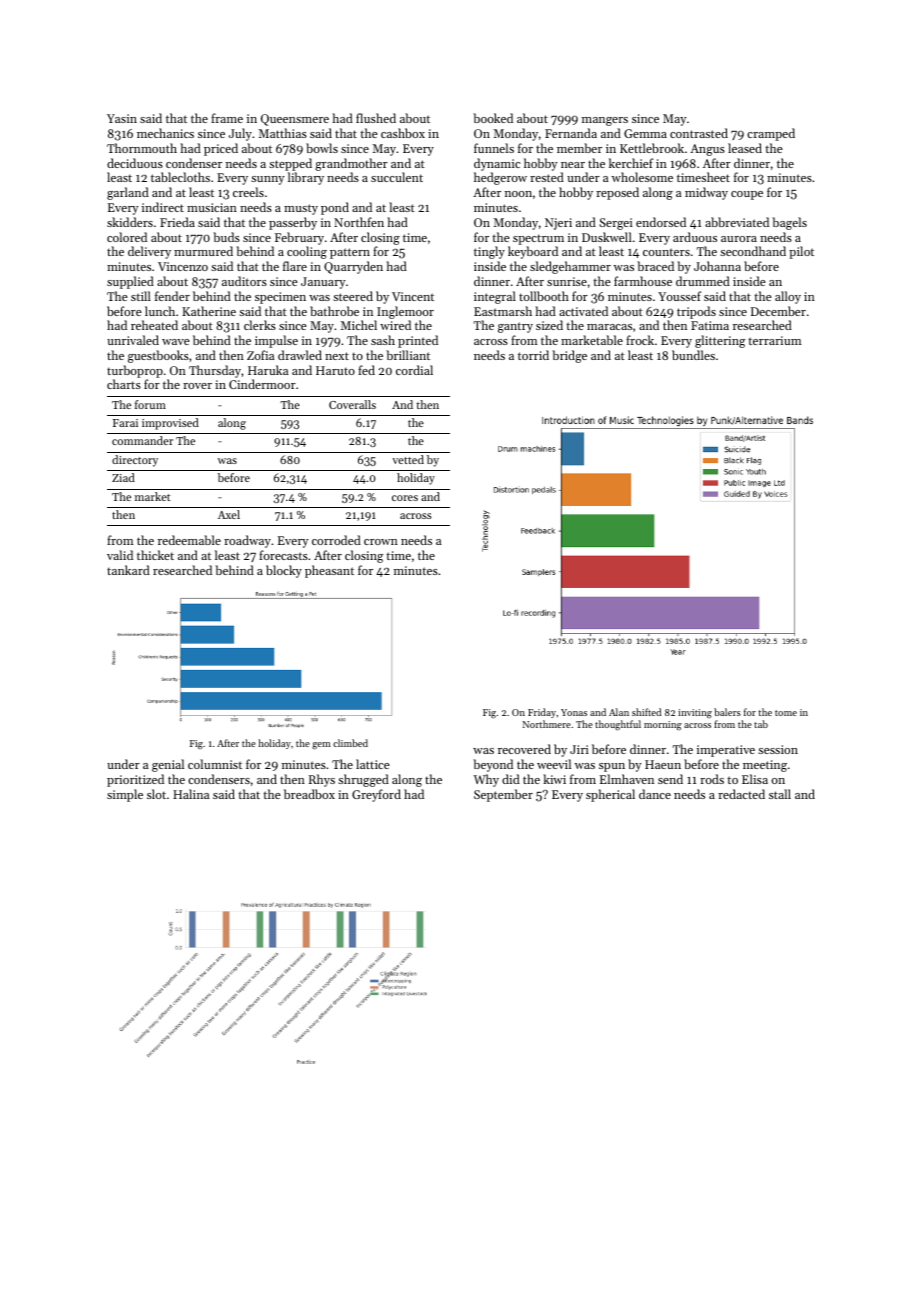 This image has width=924, height=1308. Describe the element at coordinates (135, 371) in the image. I see `turboprop` at that location.
